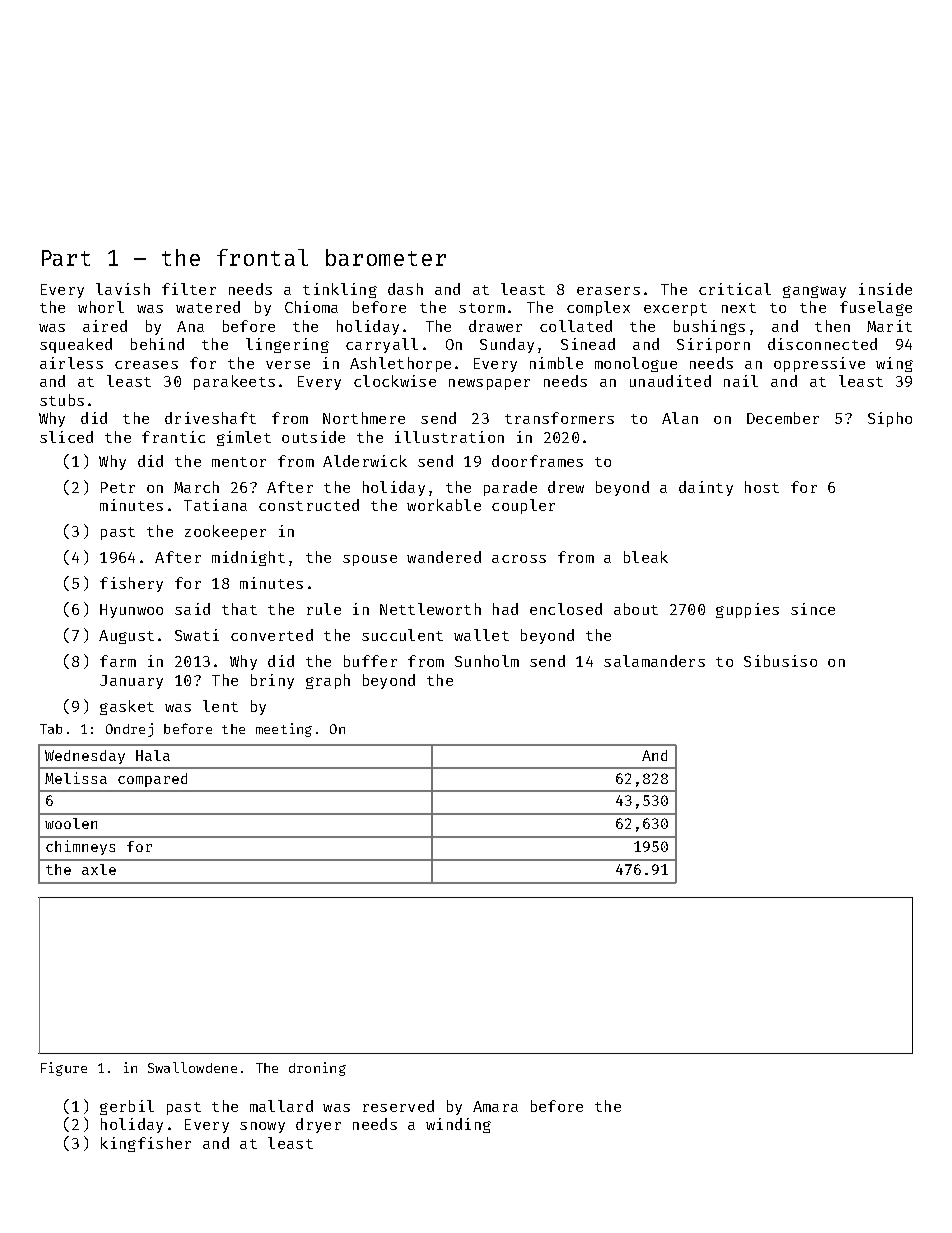  What do you see at coordinates (400, 364) in the image?
I see `Ashlethorpe` at bounding box center [400, 364].
